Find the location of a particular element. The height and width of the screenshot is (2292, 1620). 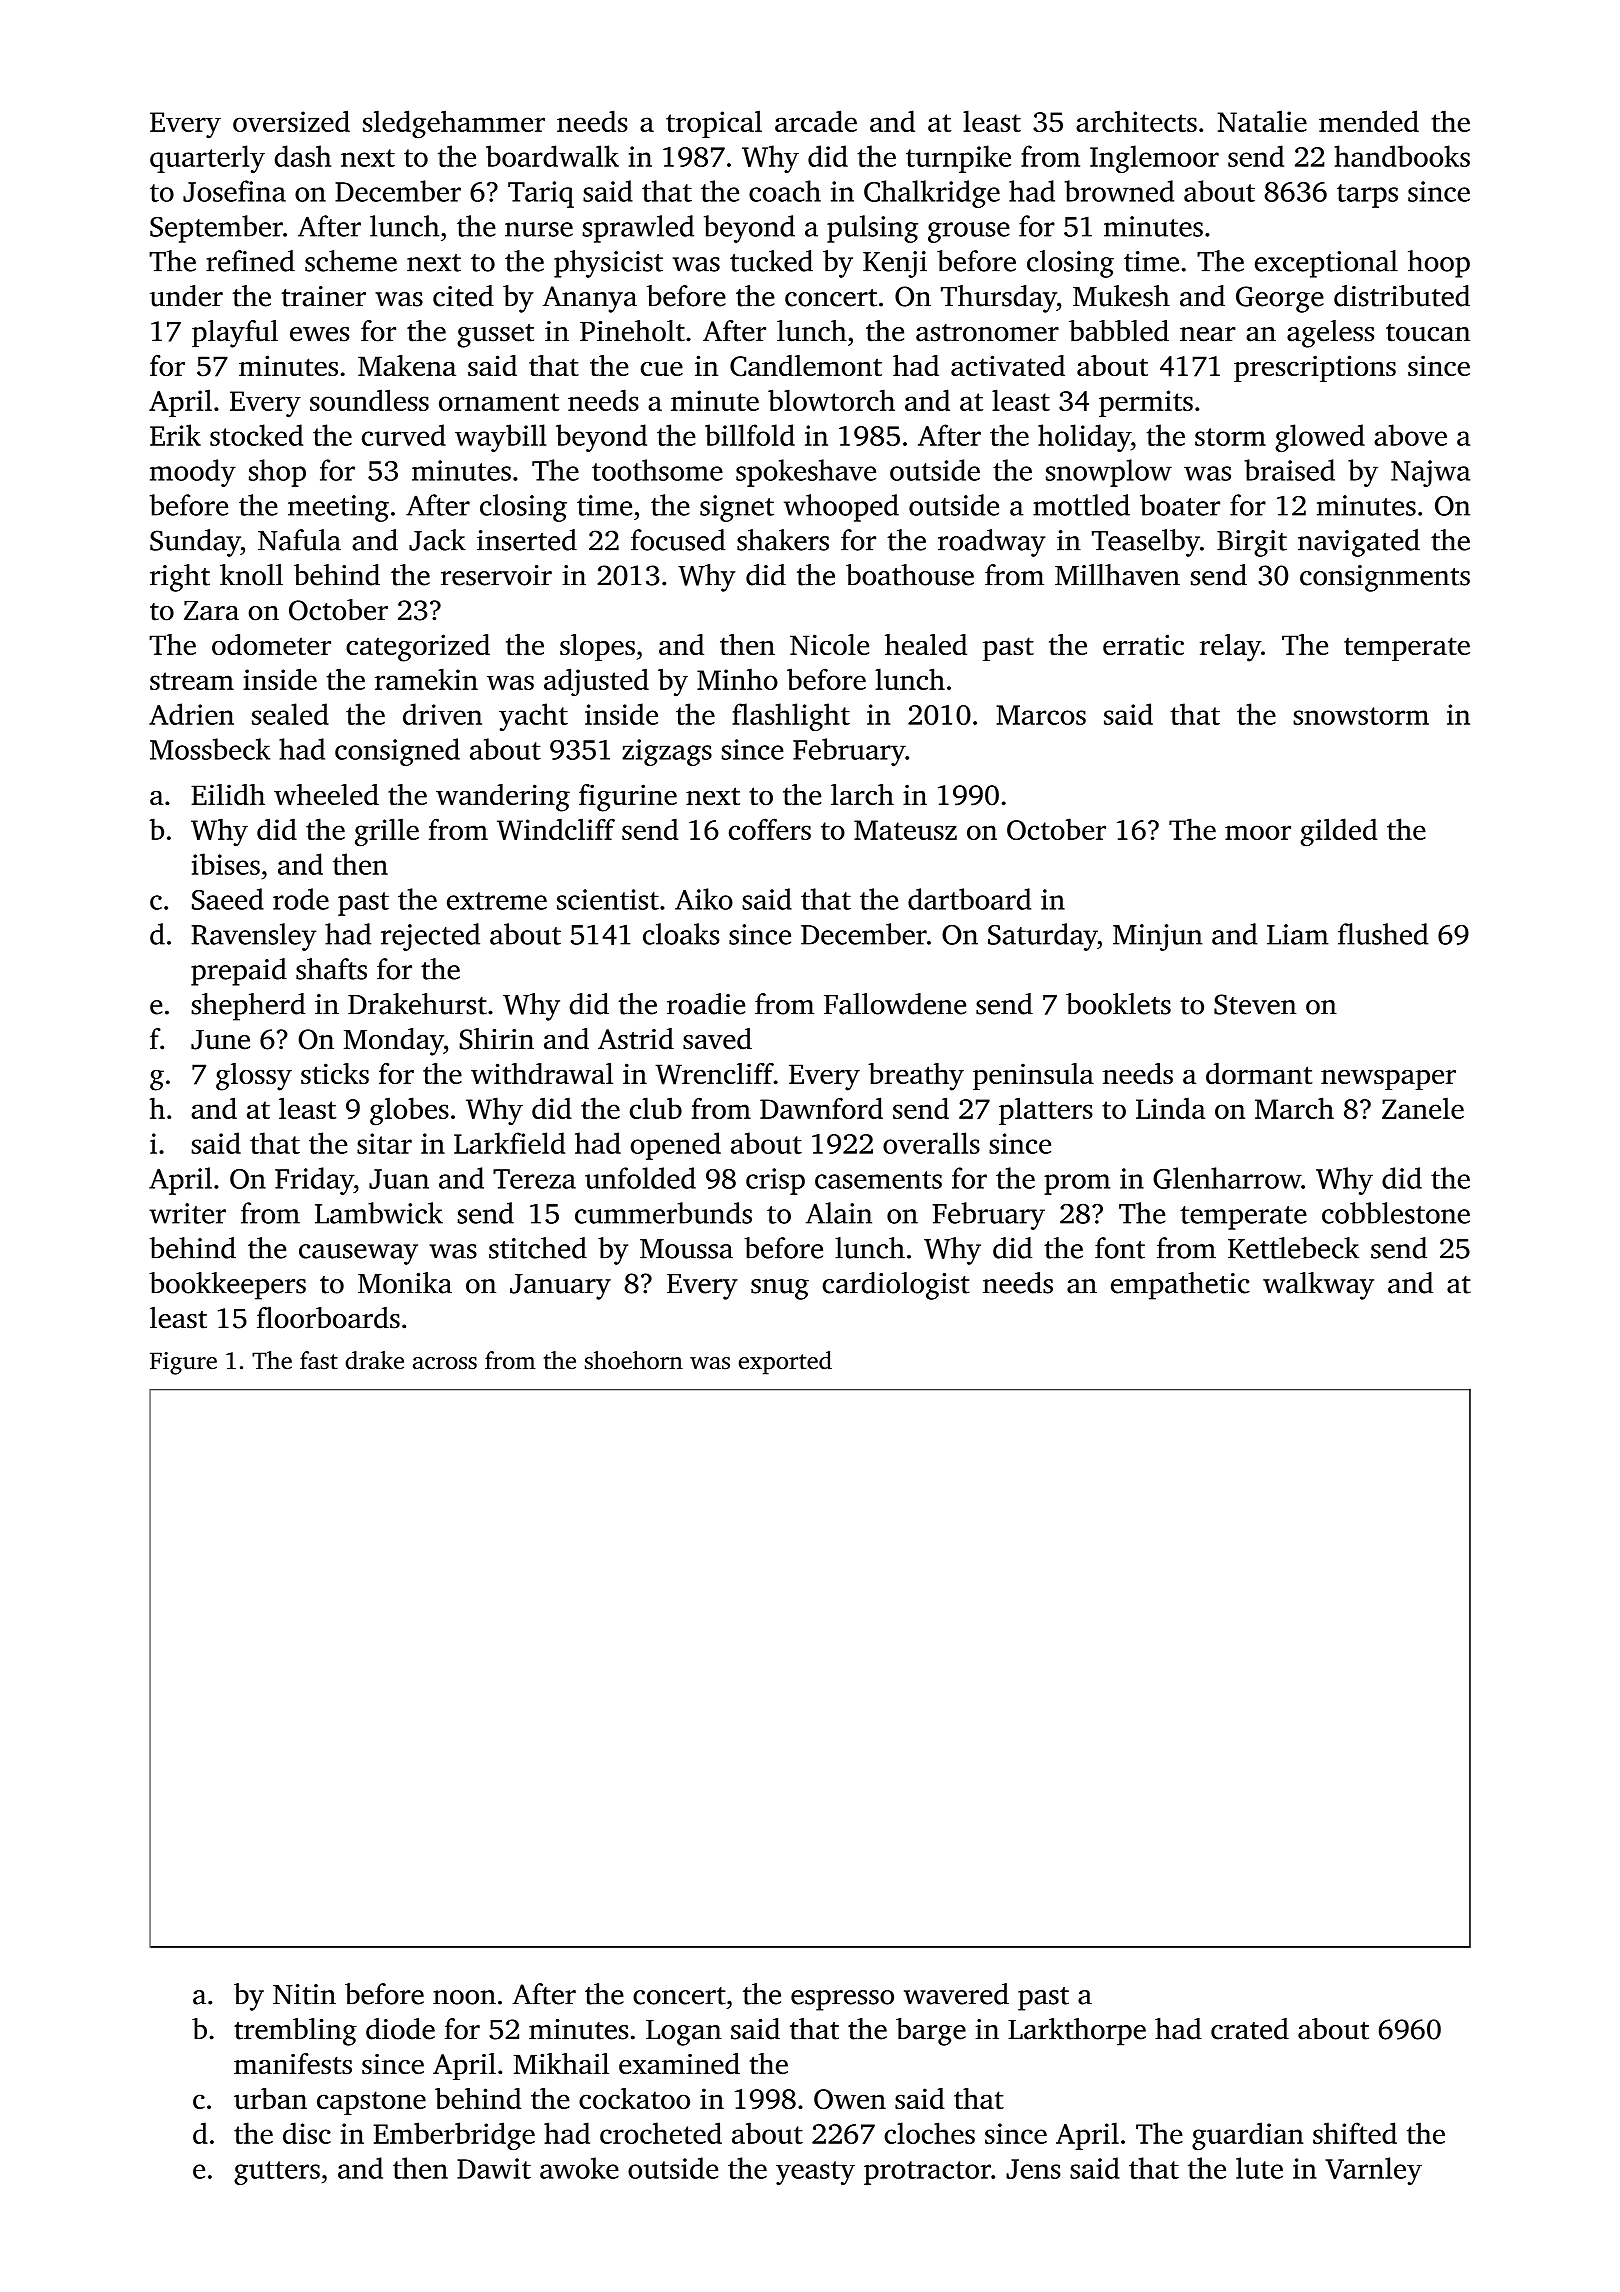

arcade is located at coordinates (816, 121).
